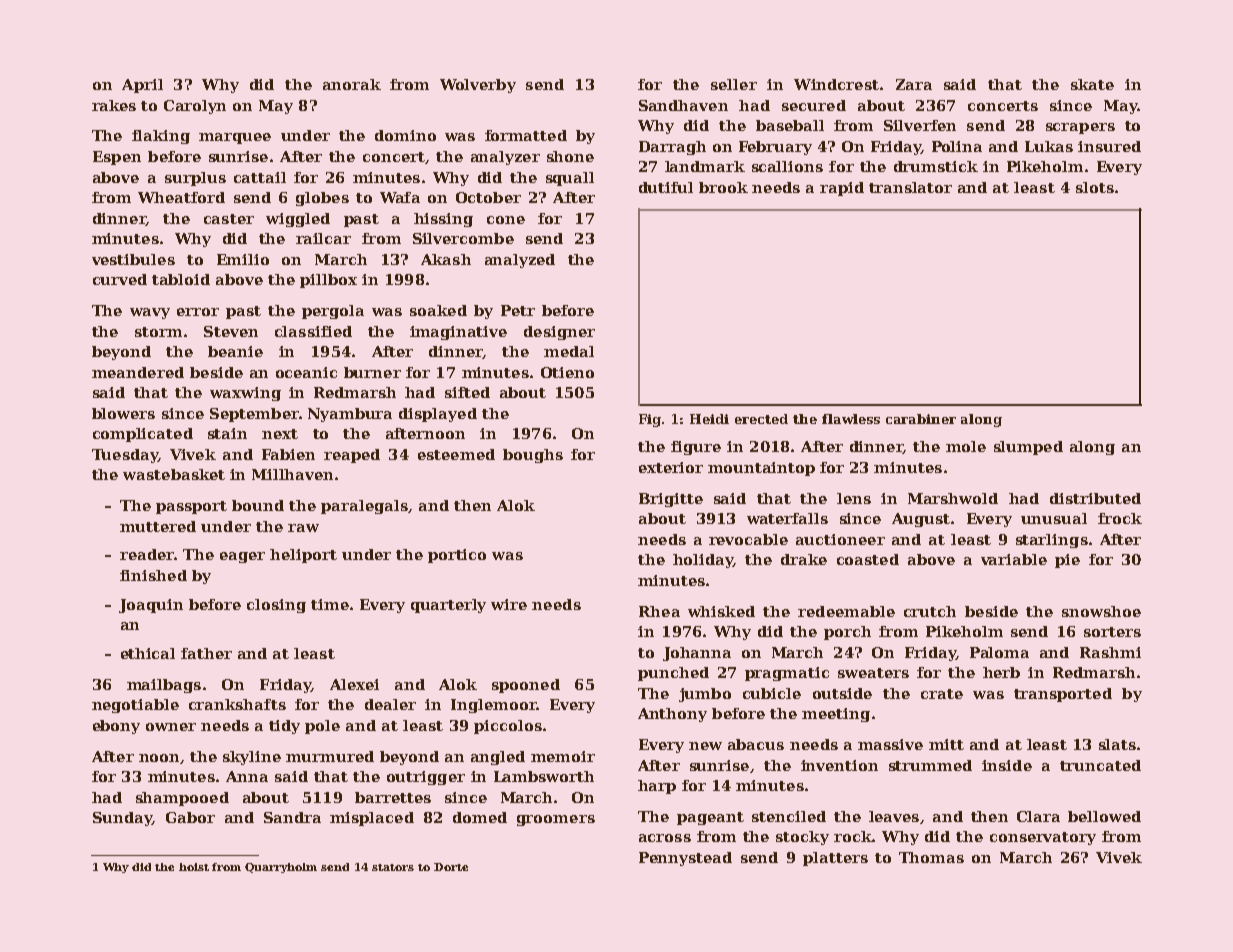 The height and width of the image is (952, 1233). I want to click on classified, so click(313, 331).
